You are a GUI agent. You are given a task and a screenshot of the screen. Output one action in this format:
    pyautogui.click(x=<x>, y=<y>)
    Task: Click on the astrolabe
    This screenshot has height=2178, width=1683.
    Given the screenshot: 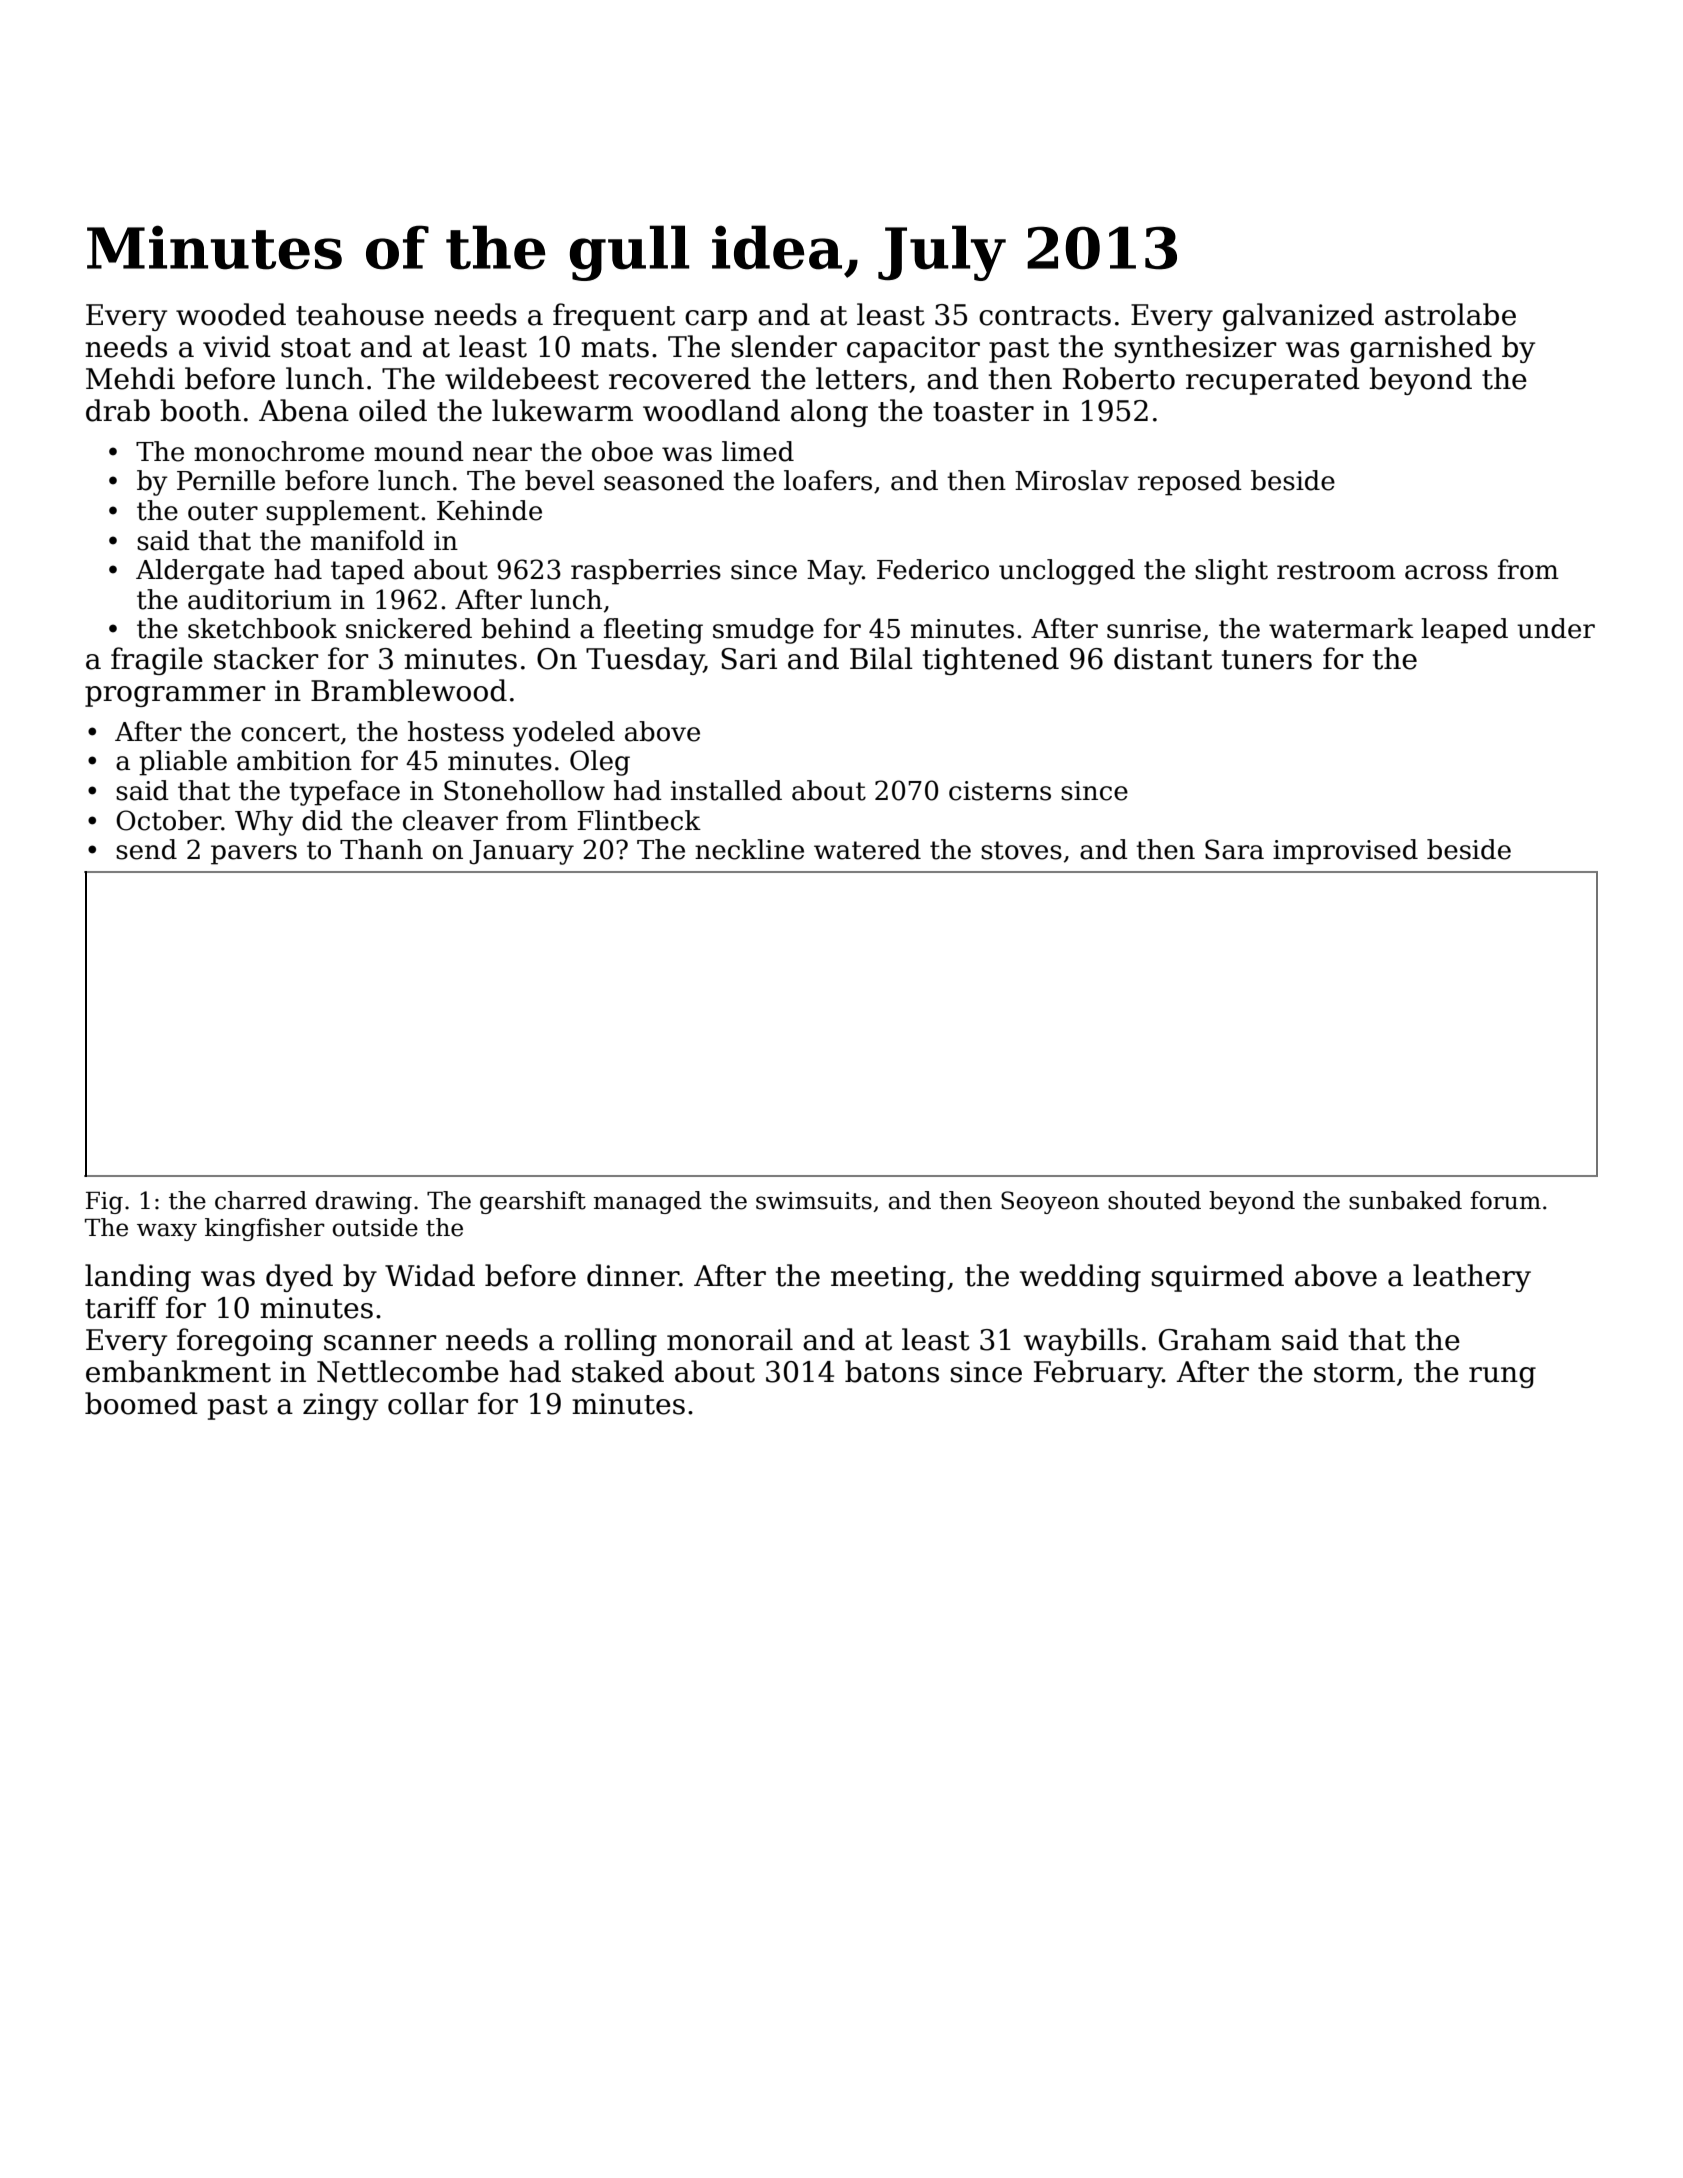 What is the action you would take?
    pyautogui.click(x=1450, y=314)
